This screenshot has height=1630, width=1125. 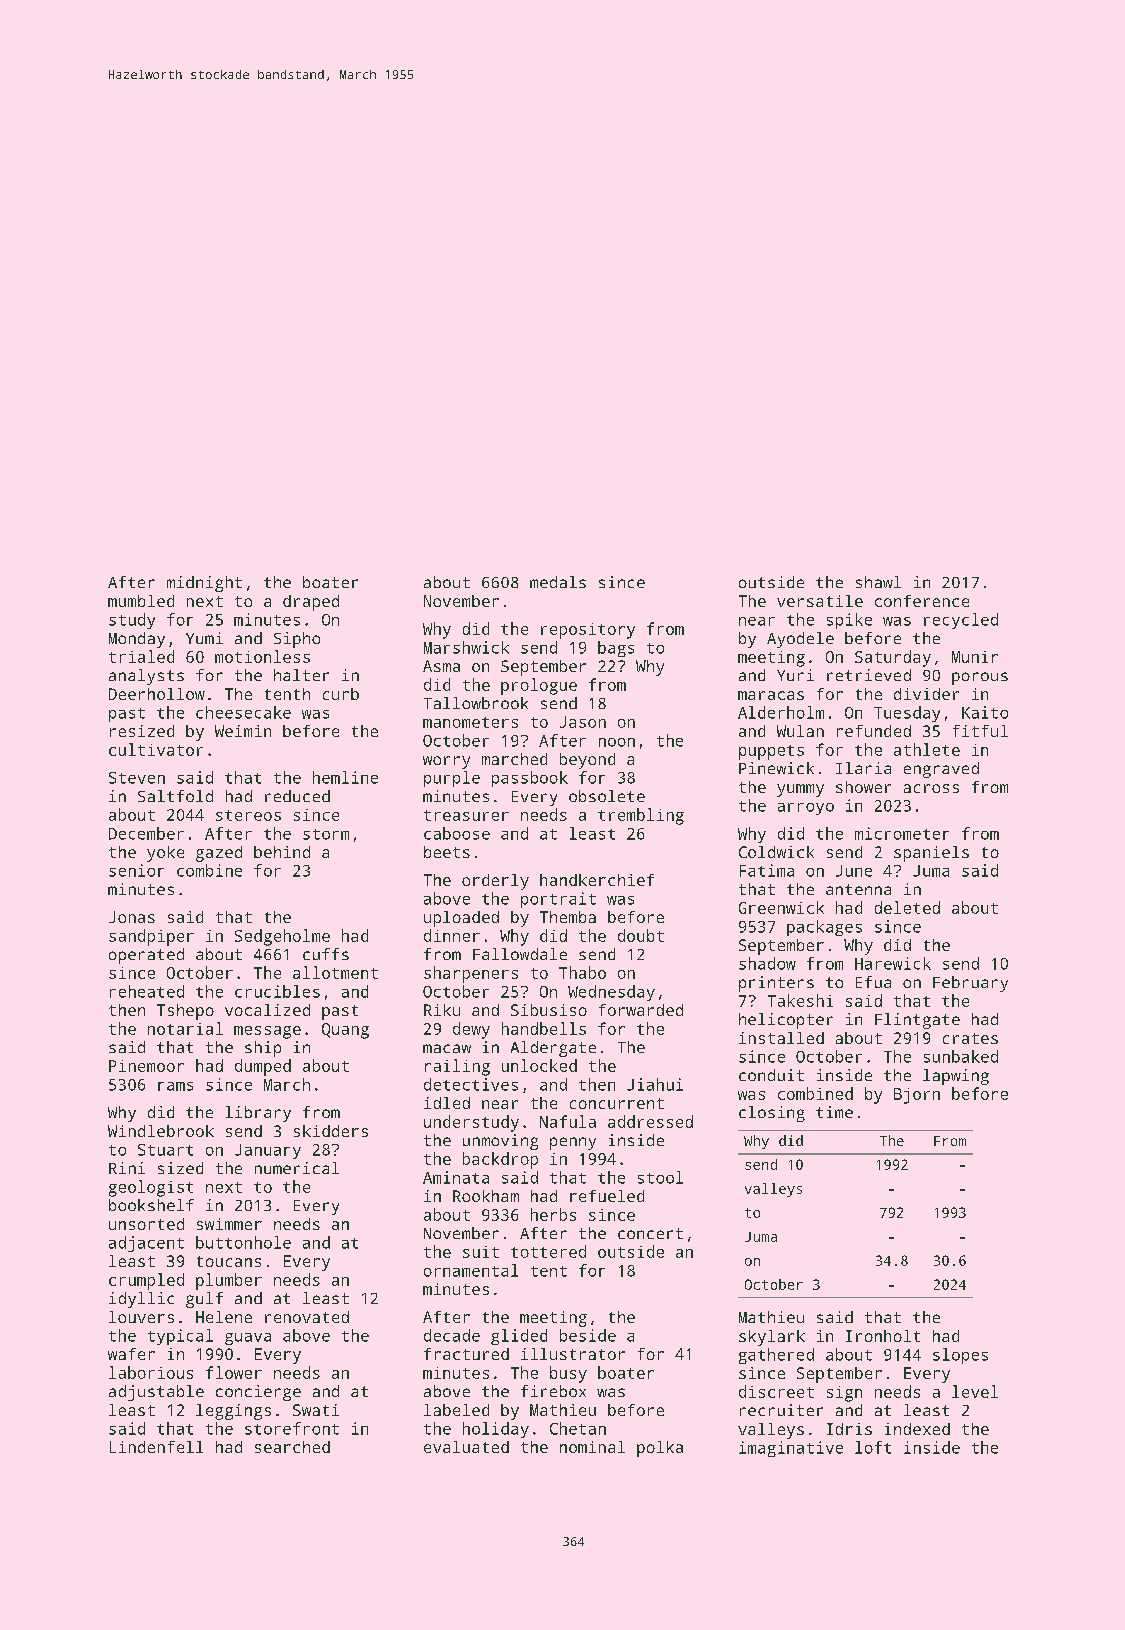 I want to click on packages, so click(x=824, y=928).
